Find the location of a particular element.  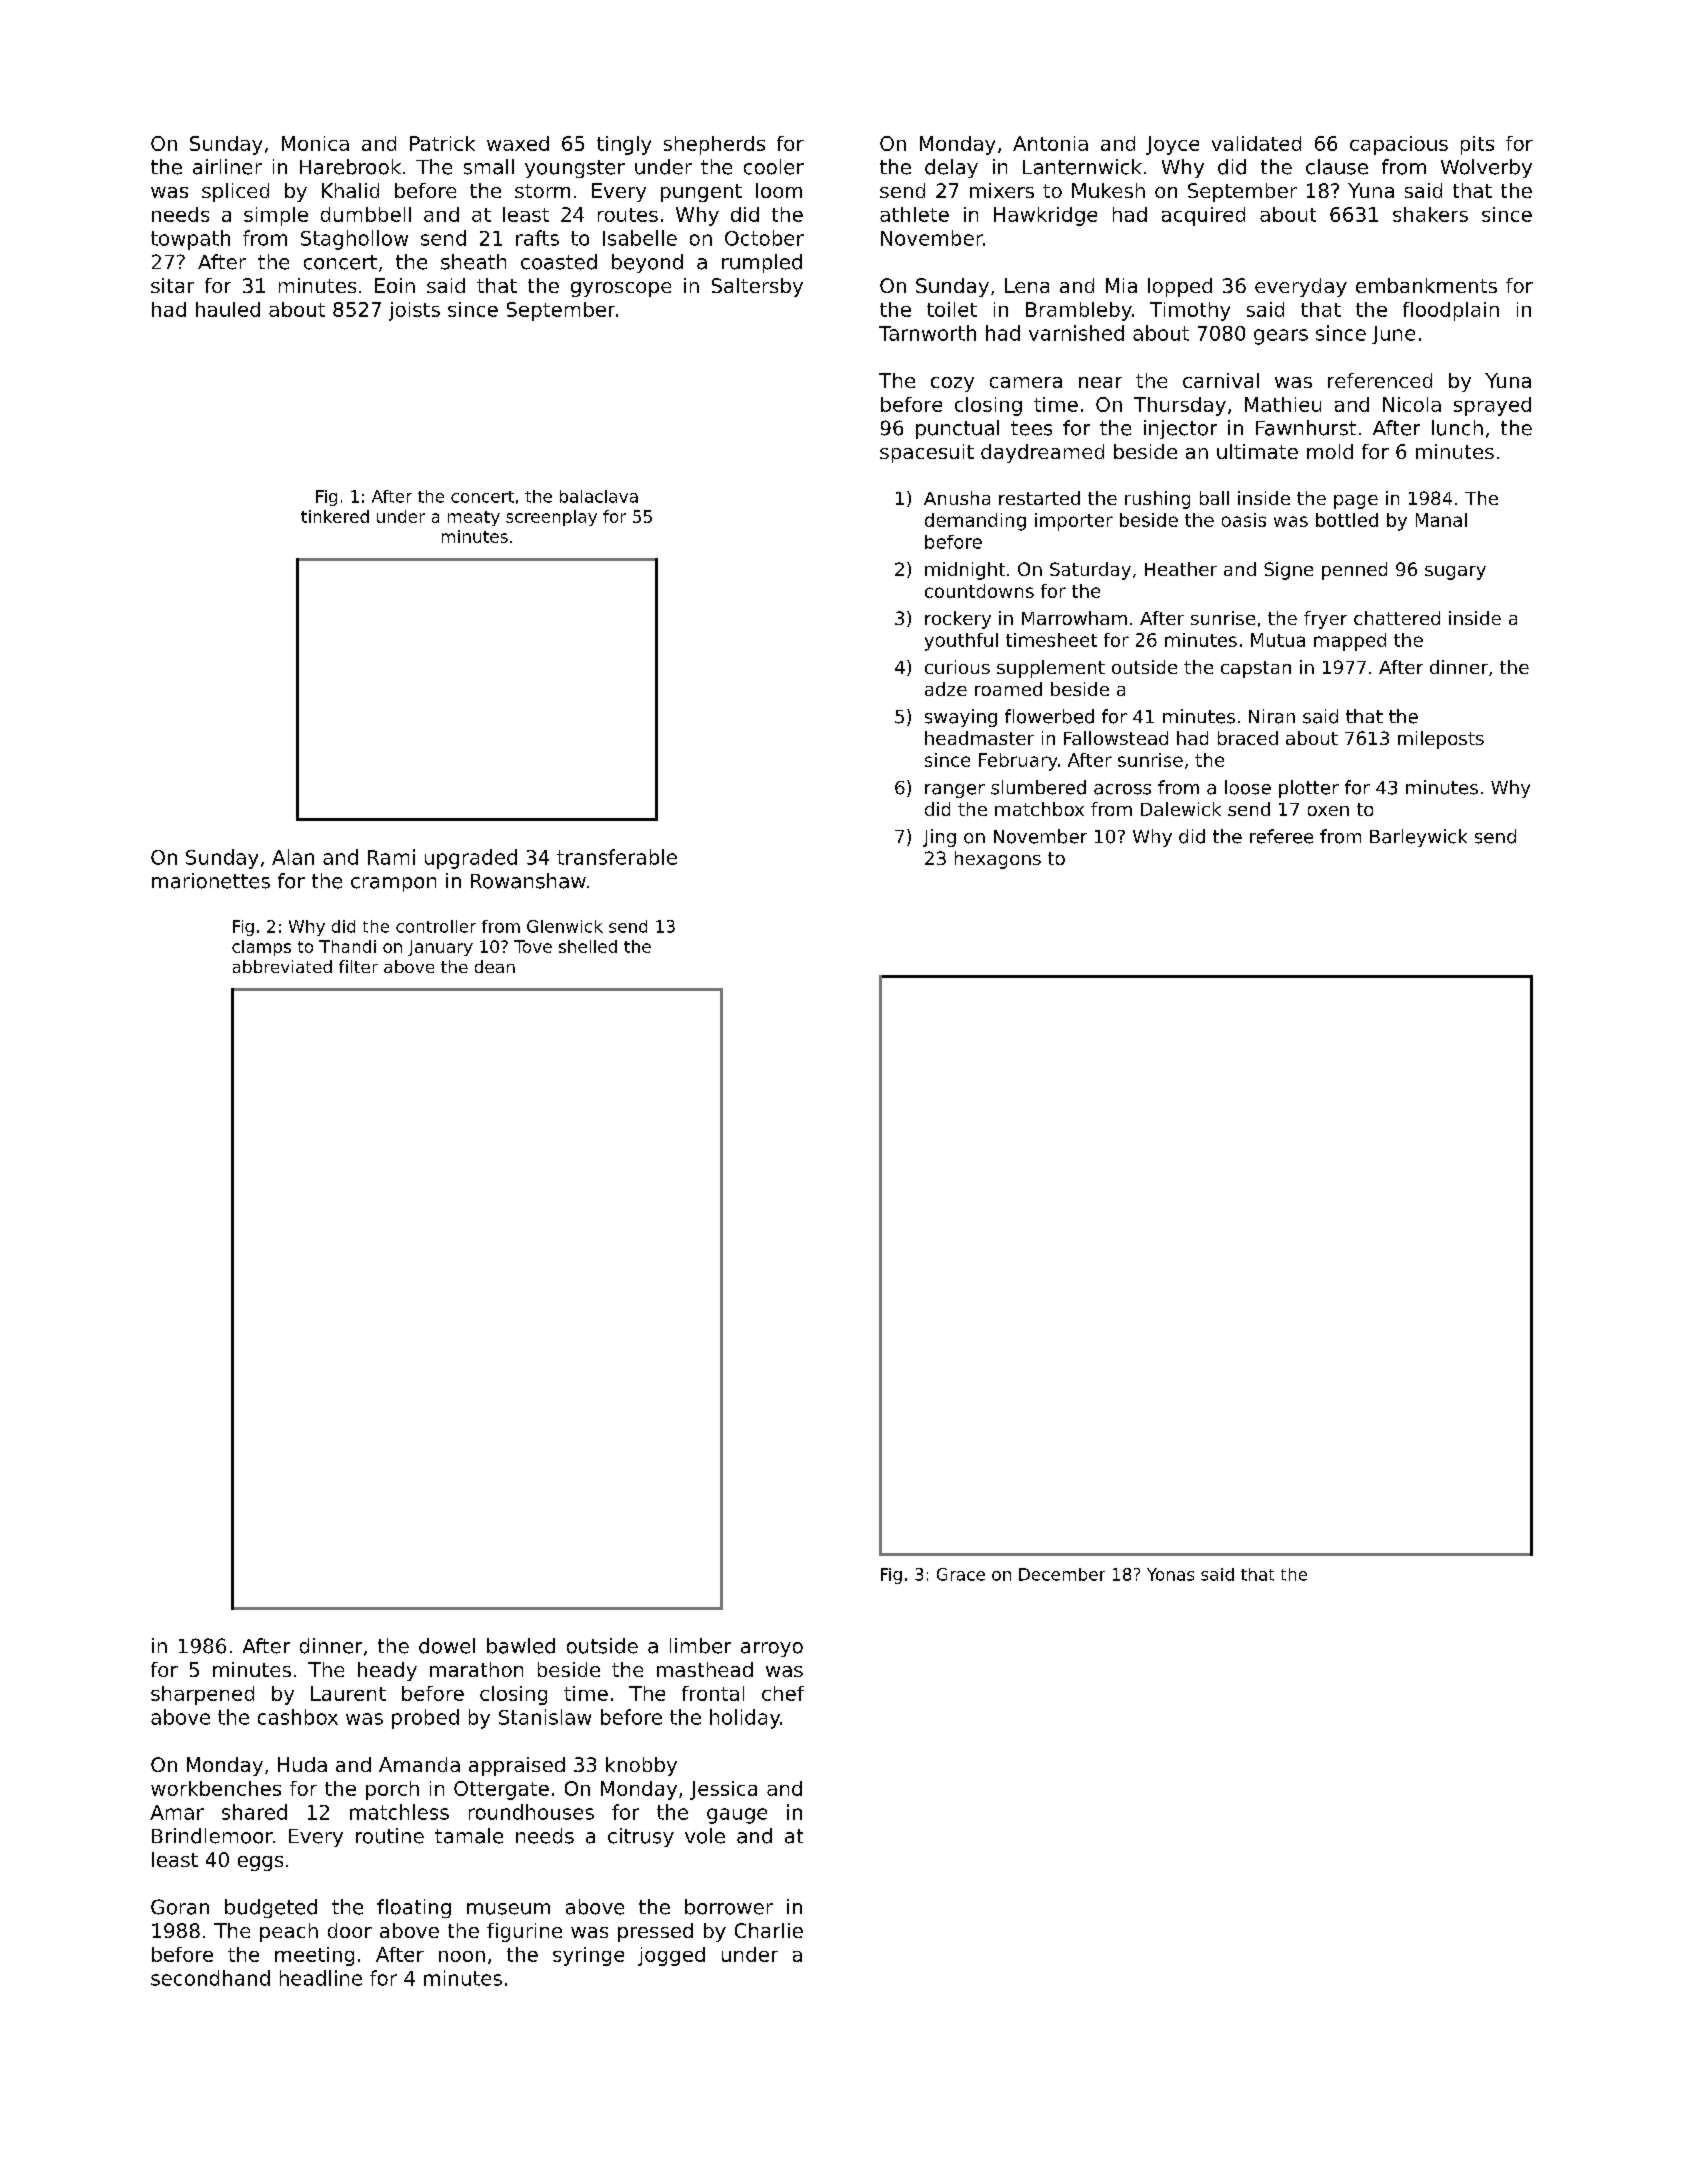

marionettes is located at coordinates (211, 881).
